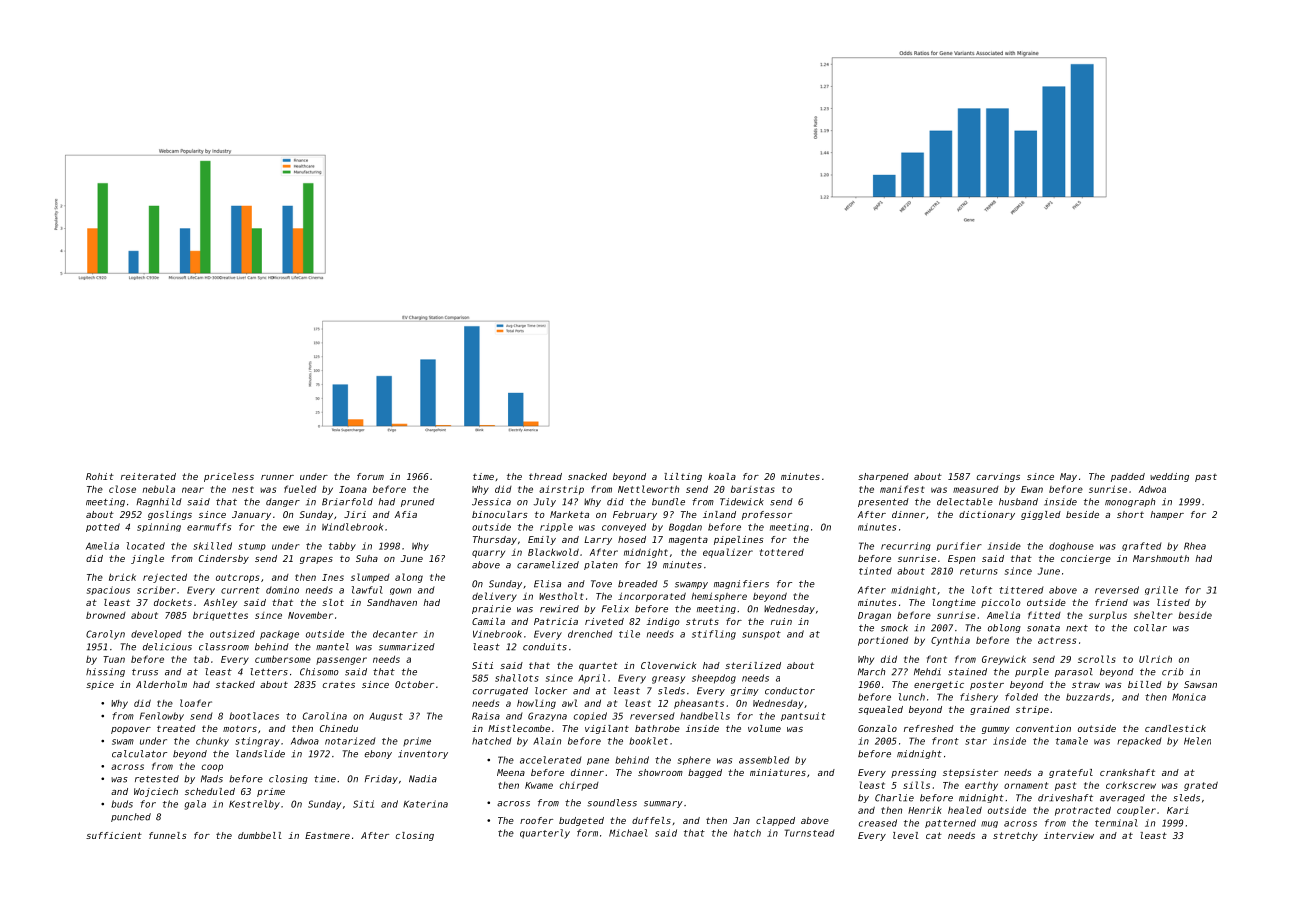  I want to click on interview, so click(1069, 835).
